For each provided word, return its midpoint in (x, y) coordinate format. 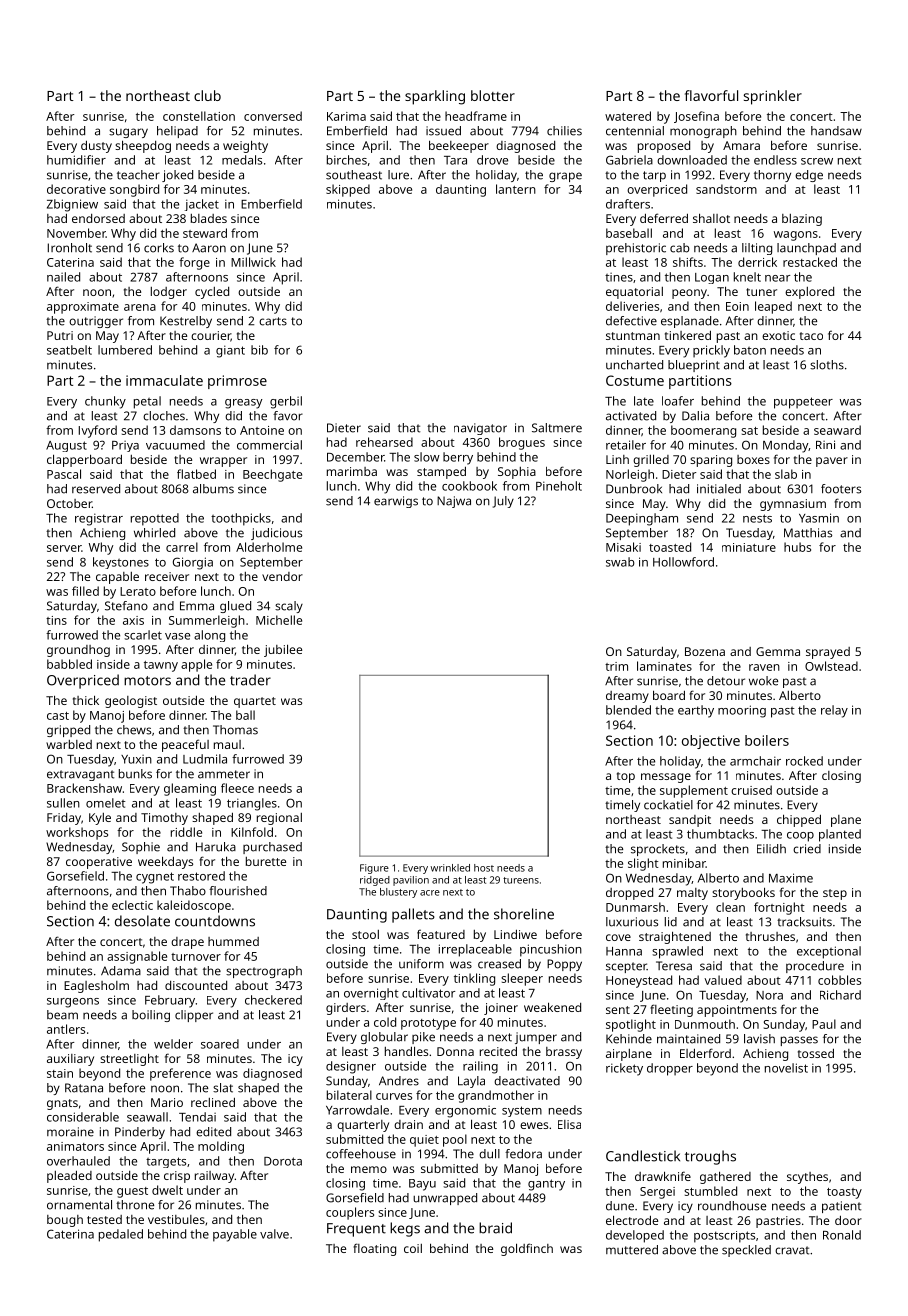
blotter (493, 95)
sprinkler (773, 97)
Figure (374, 869)
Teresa (674, 966)
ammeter (224, 774)
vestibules (176, 1219)
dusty (96, 146)
